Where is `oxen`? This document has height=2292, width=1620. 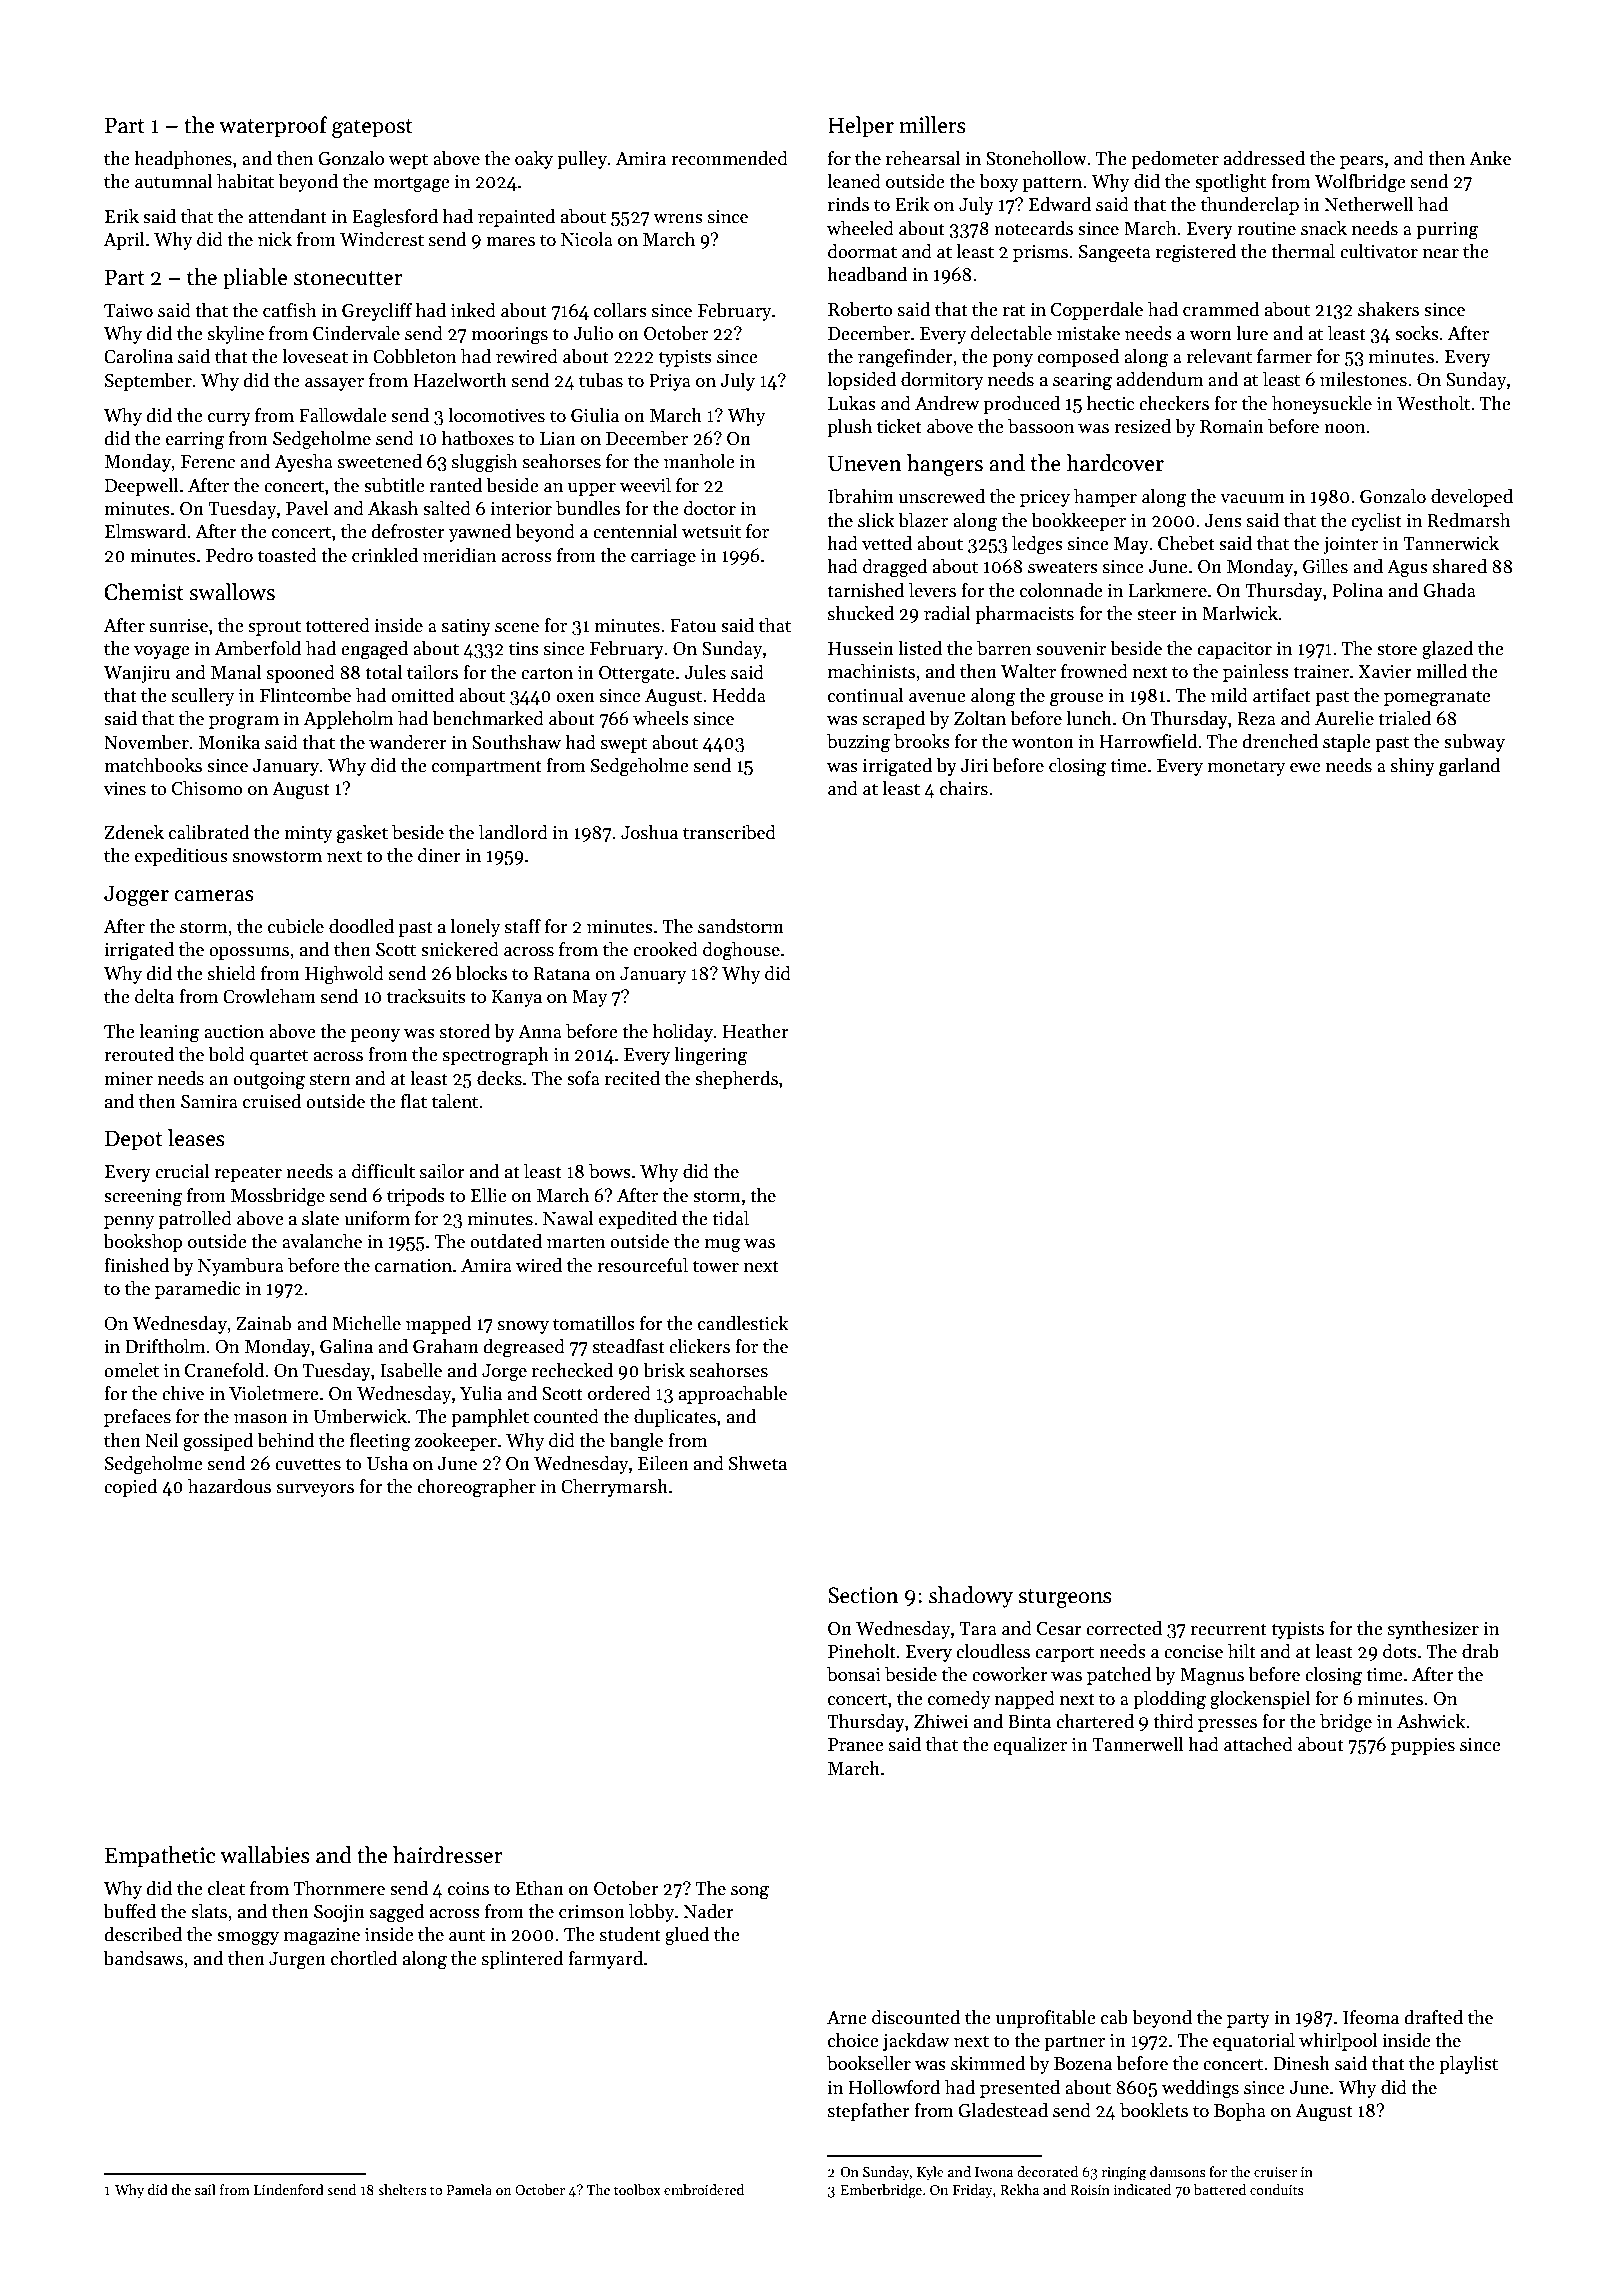 oxen is located at coordinates (575, 698).
